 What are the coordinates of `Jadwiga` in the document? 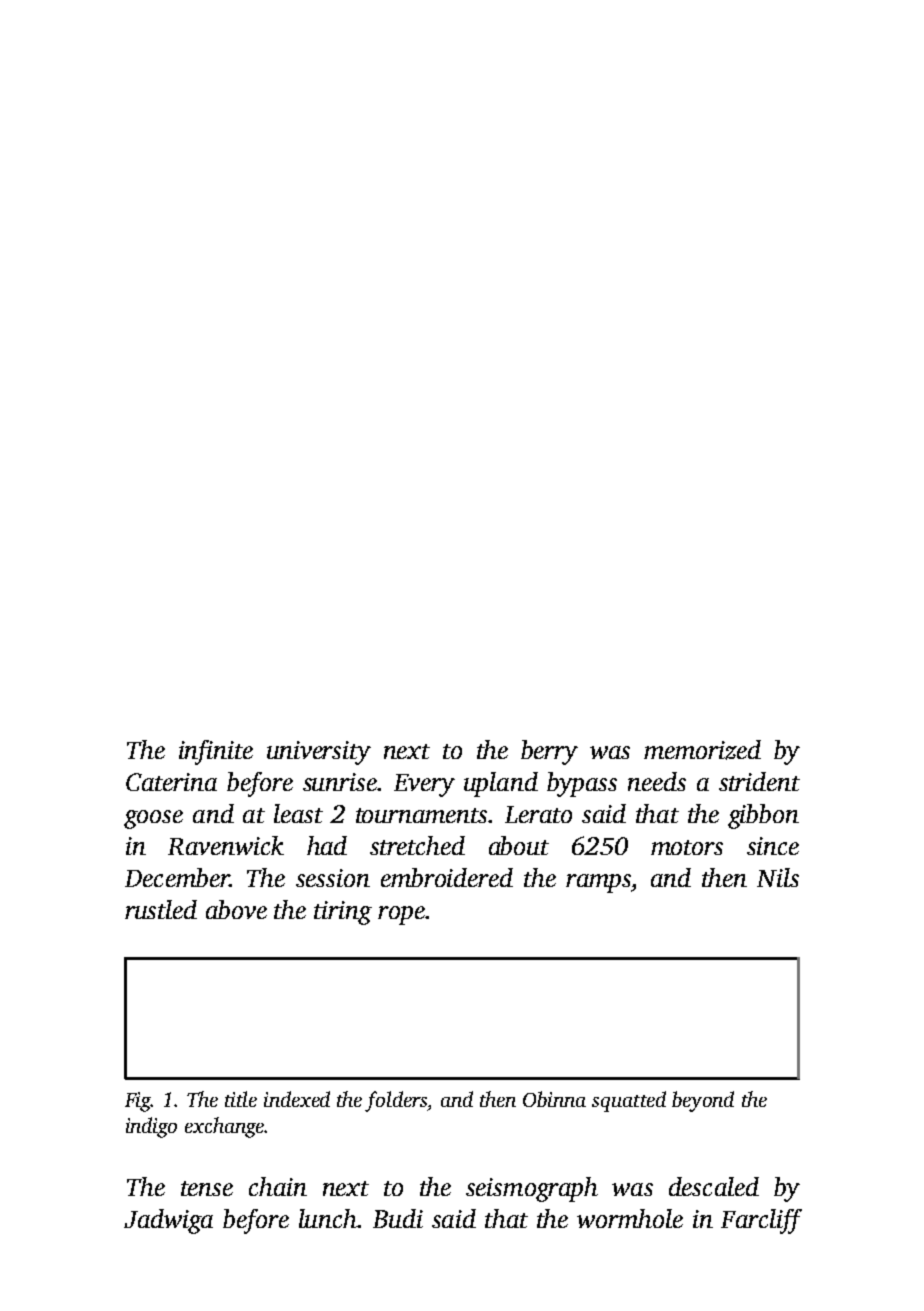 It's located at (168, 1221).
